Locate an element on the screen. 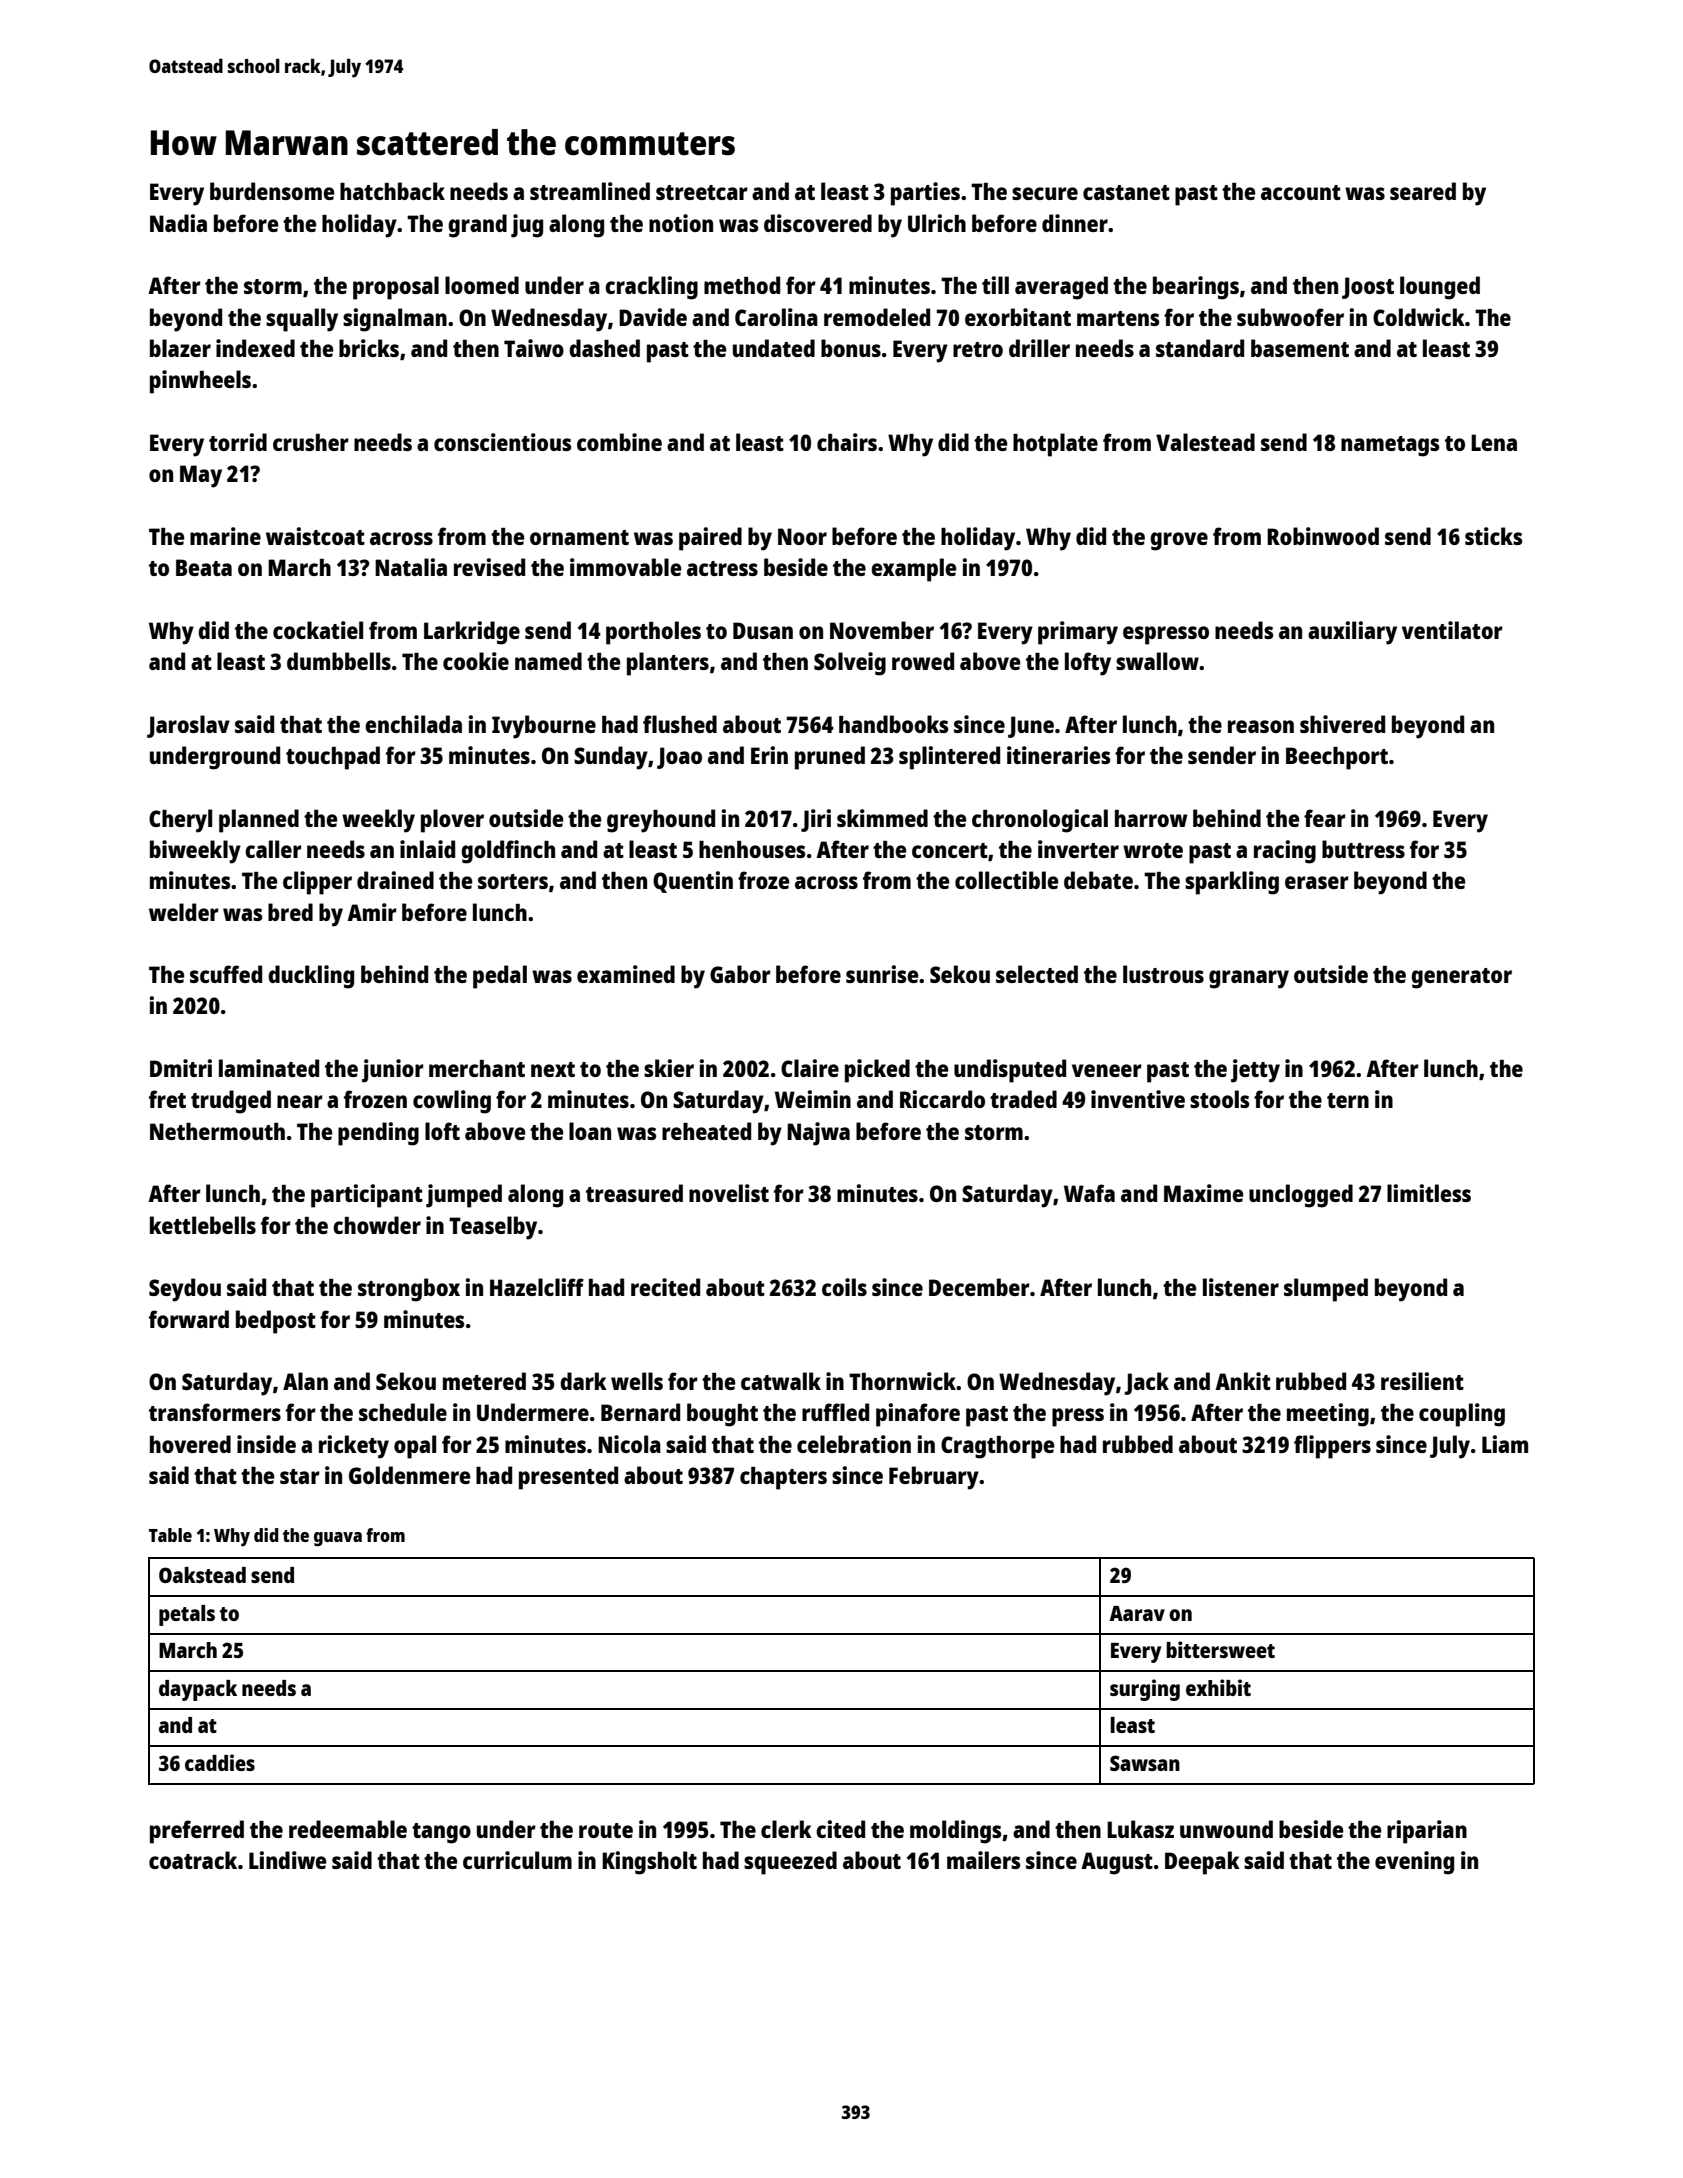 Image resolution: width=1683 pixels, height=2178 pixels. trudged is located at coordinates (231, 1102).
